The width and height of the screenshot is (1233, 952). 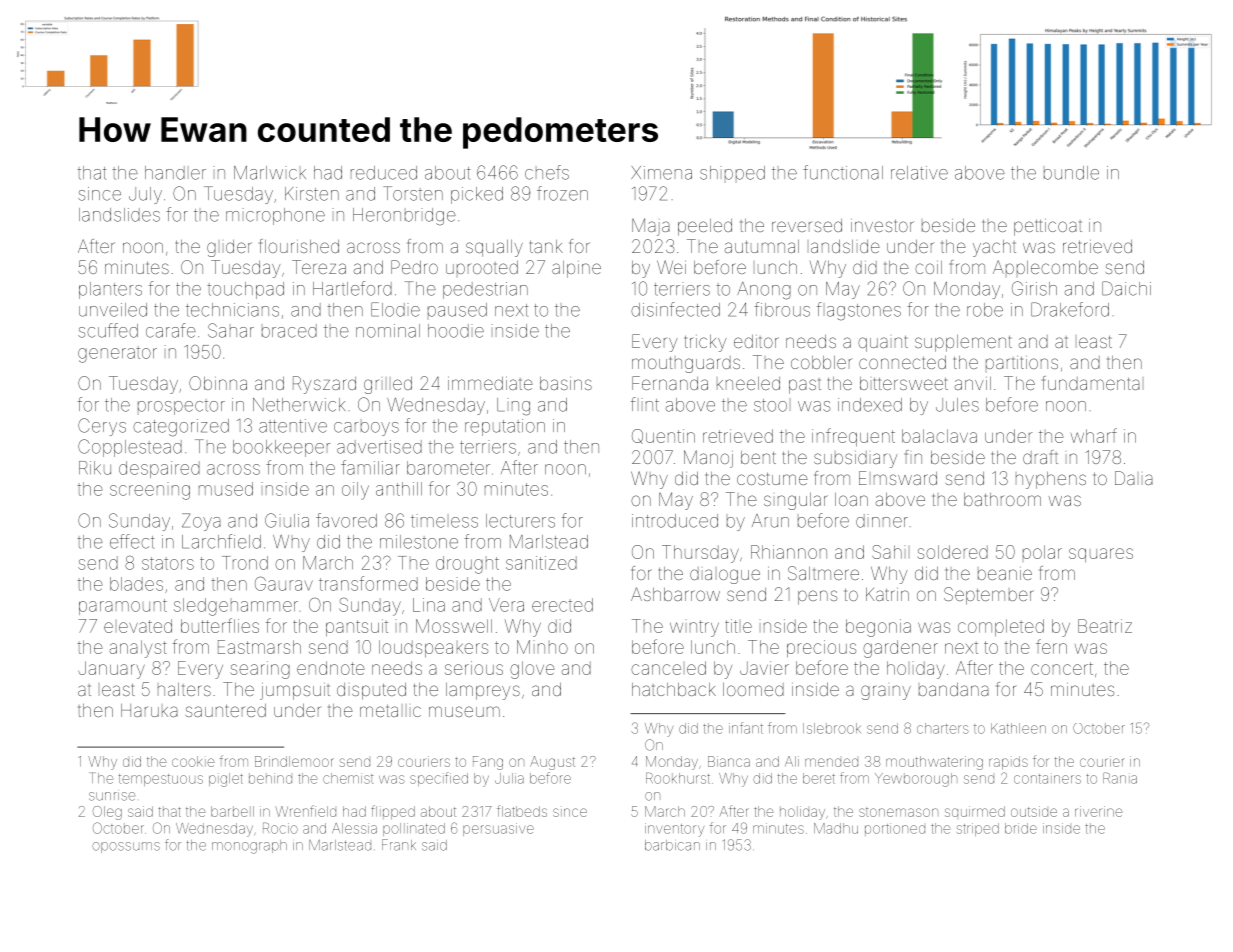 What do you see at coordinates (1071, 173) in the screenshot?
I see `bundle` at bounding box center [1071, 173].
